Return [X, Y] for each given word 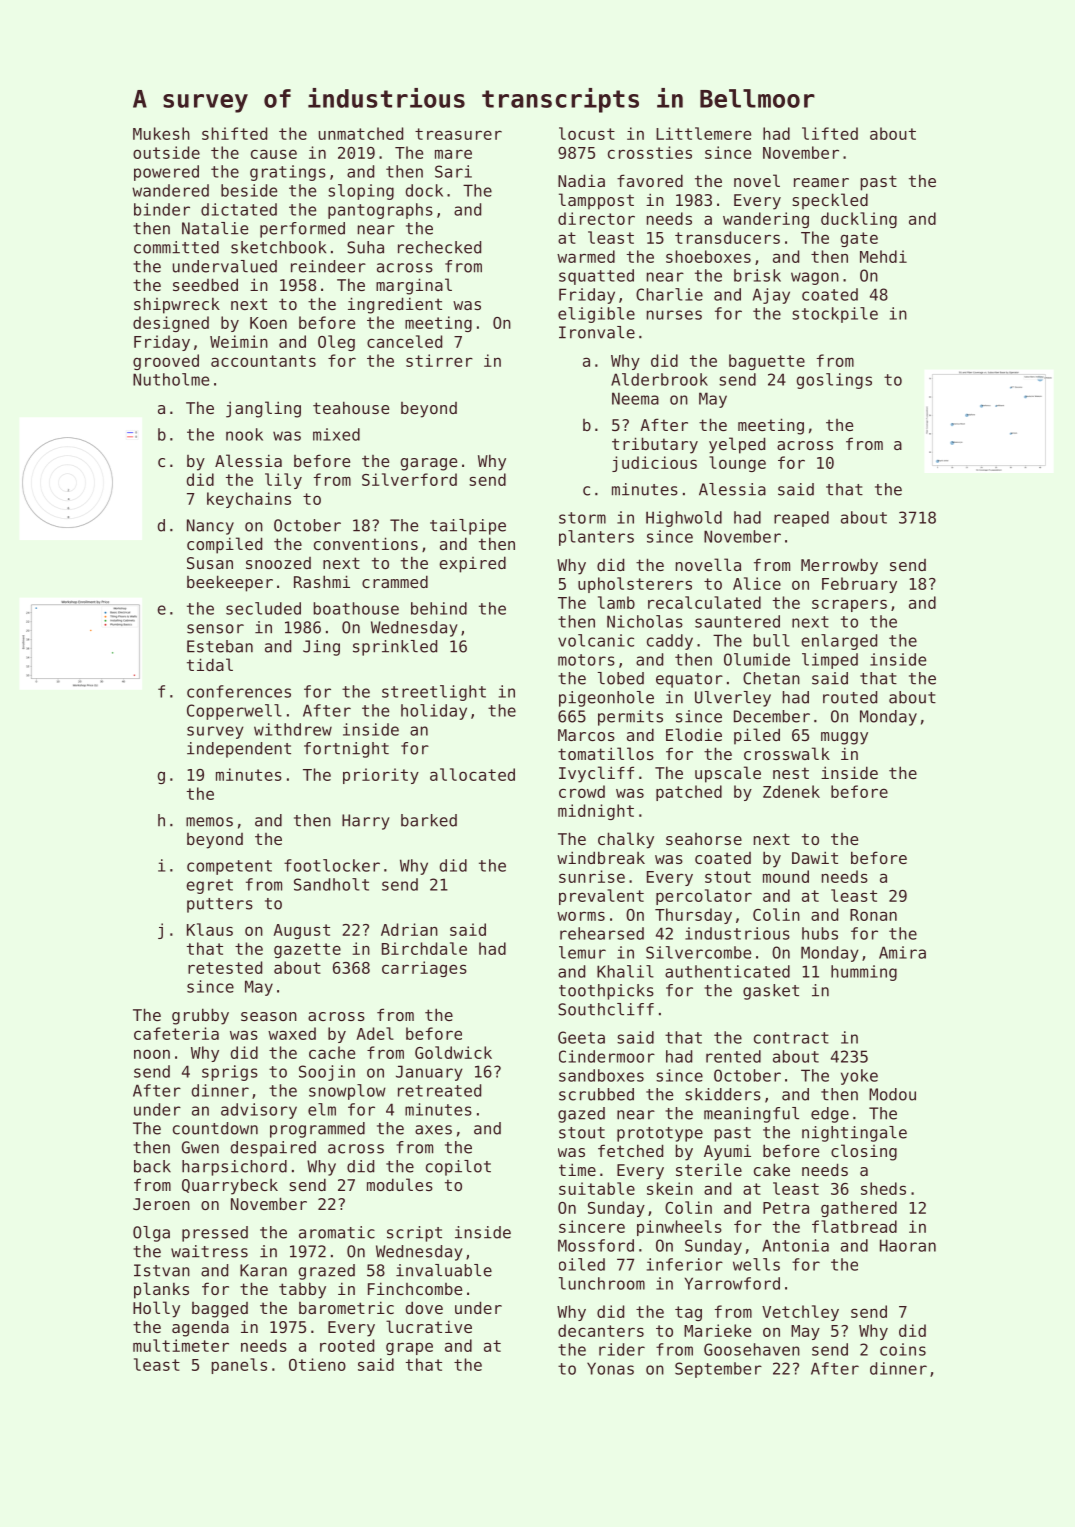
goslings [834, 381]
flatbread [854, 1226]
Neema [635, 398]
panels [239, 1366]
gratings [288, 173]
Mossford [596, 1245]
